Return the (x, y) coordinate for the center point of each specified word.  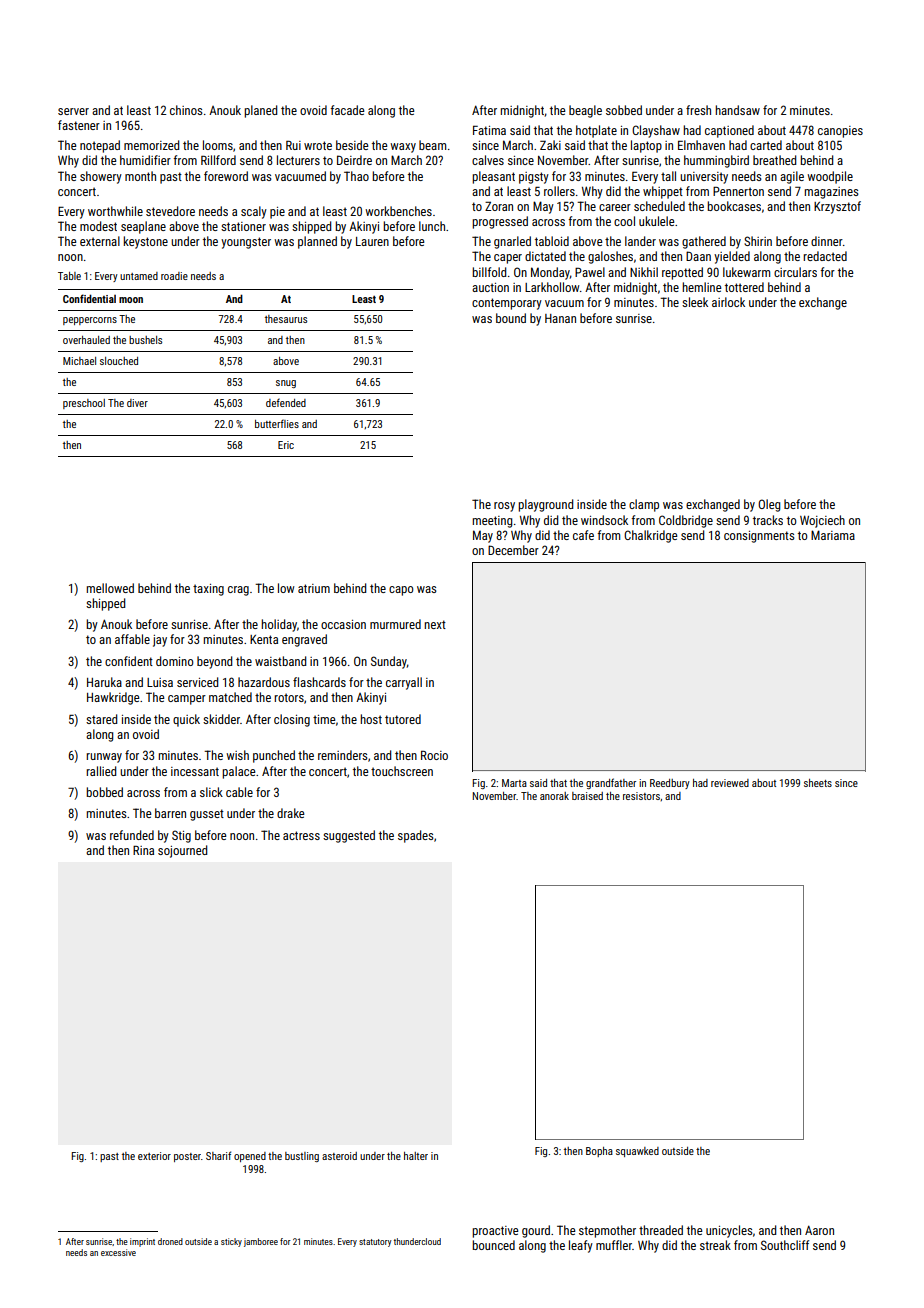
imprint (142, 1242)
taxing (208, 590)
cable (239, 792)
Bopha (599, 1152)
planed (260, 111)
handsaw (737, 110)
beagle (585, 111)
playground (545, 505)
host (371, 719)
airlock (728, 302)
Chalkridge (651, 536)
